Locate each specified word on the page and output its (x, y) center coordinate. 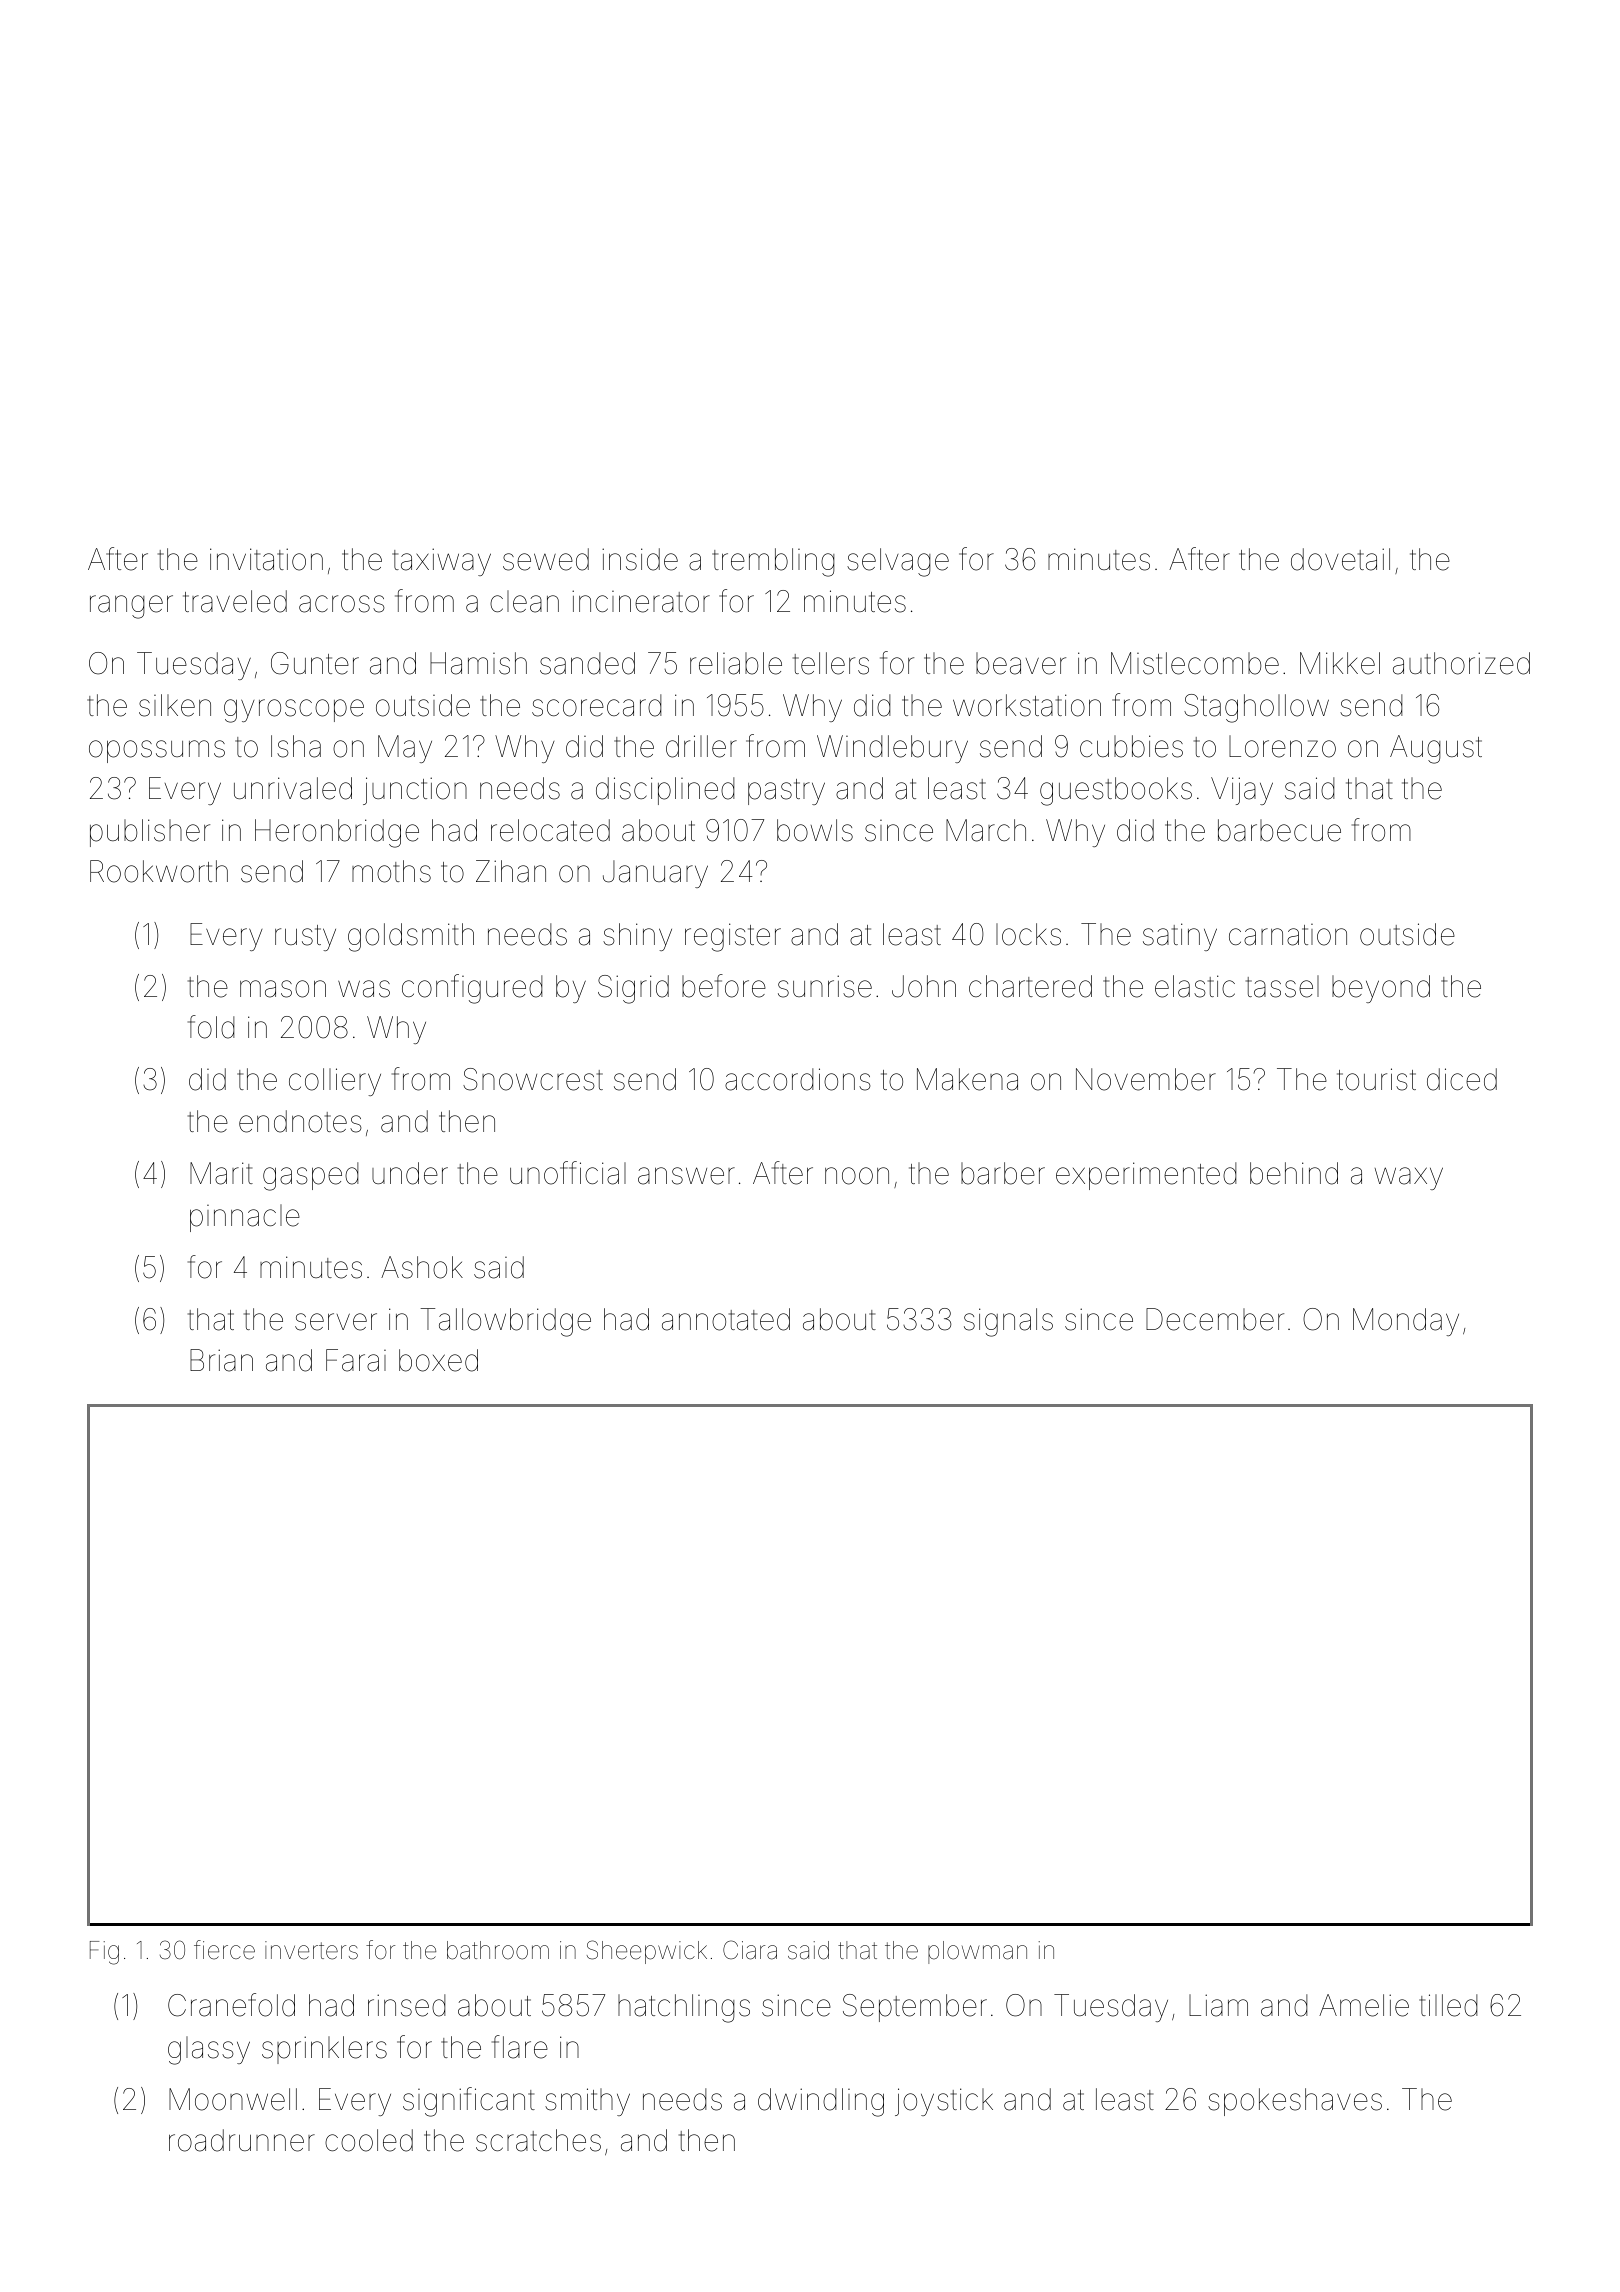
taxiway (441, 562)
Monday (1406, 1322)
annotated (726, 1319)
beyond (1381, 989)
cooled (369, 2140)
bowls (815, 830)
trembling (773, 562)
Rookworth (159, 871)
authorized (1461, 663)
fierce (224, 1950)
